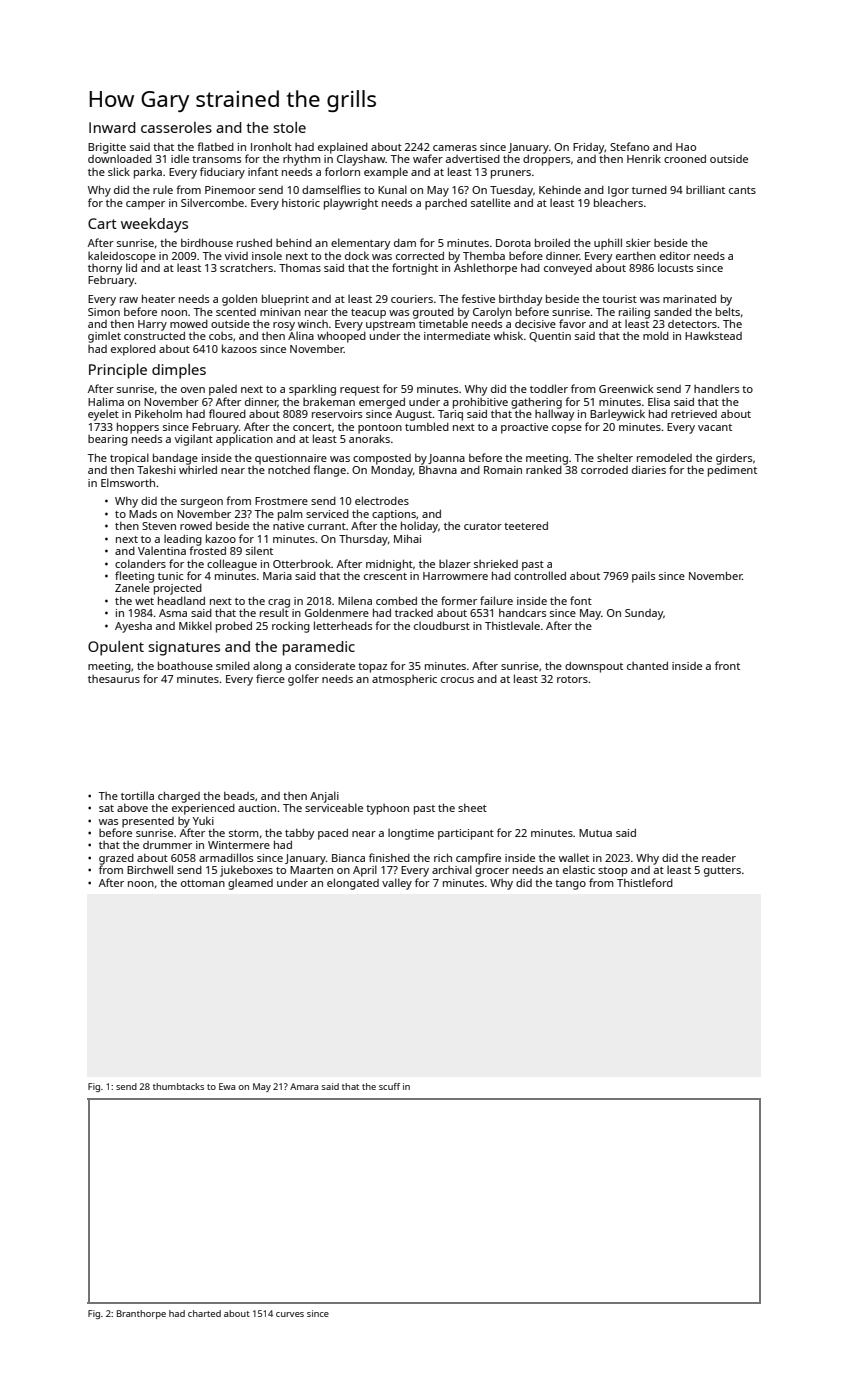 This document has height=1400, width=849. What do you see at coordinates (617, 415) in the document?
I see `Barleywick` at bounding box center [617, 415].
